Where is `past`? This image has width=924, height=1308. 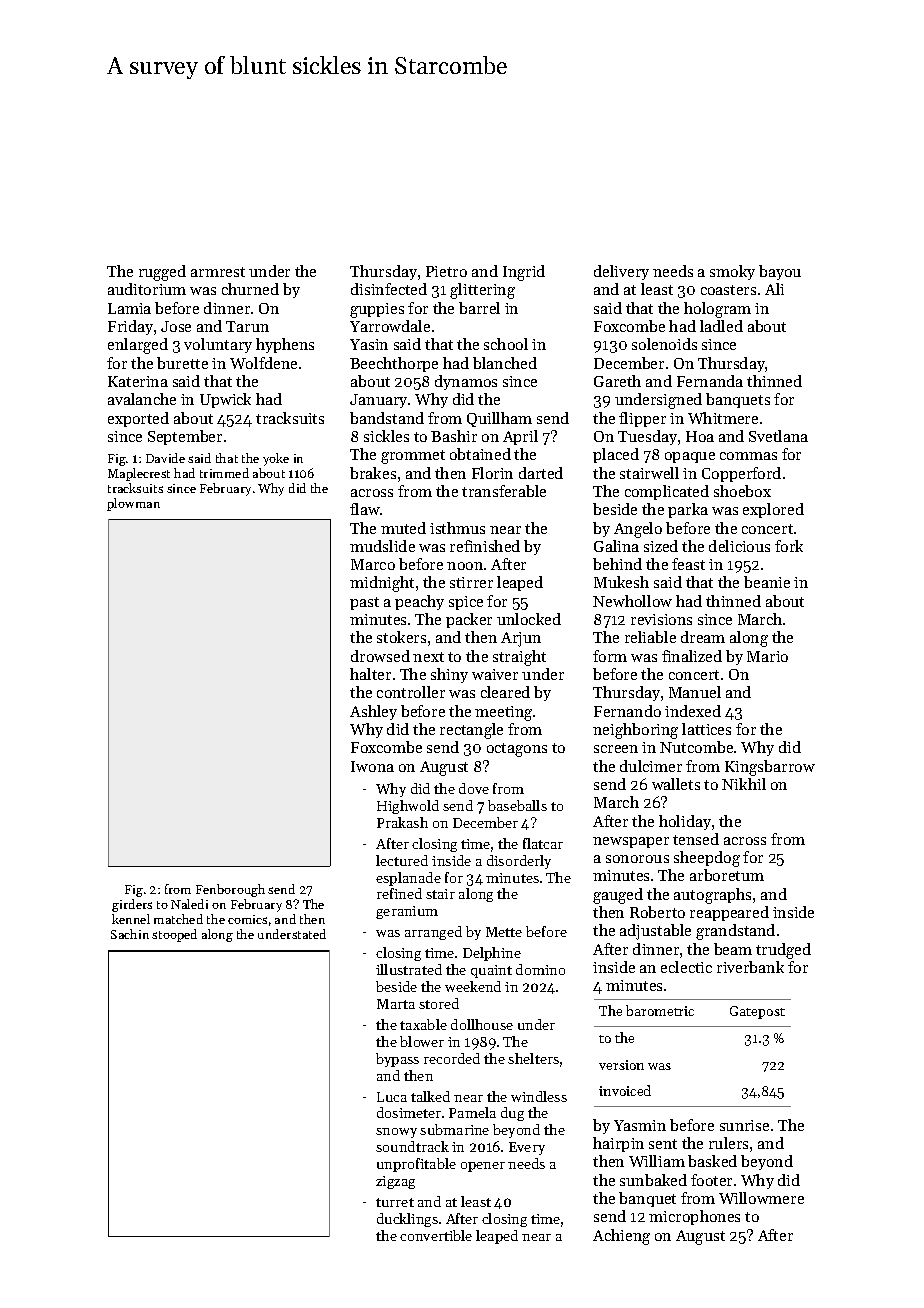
past is located at coordinates (364, 603).
